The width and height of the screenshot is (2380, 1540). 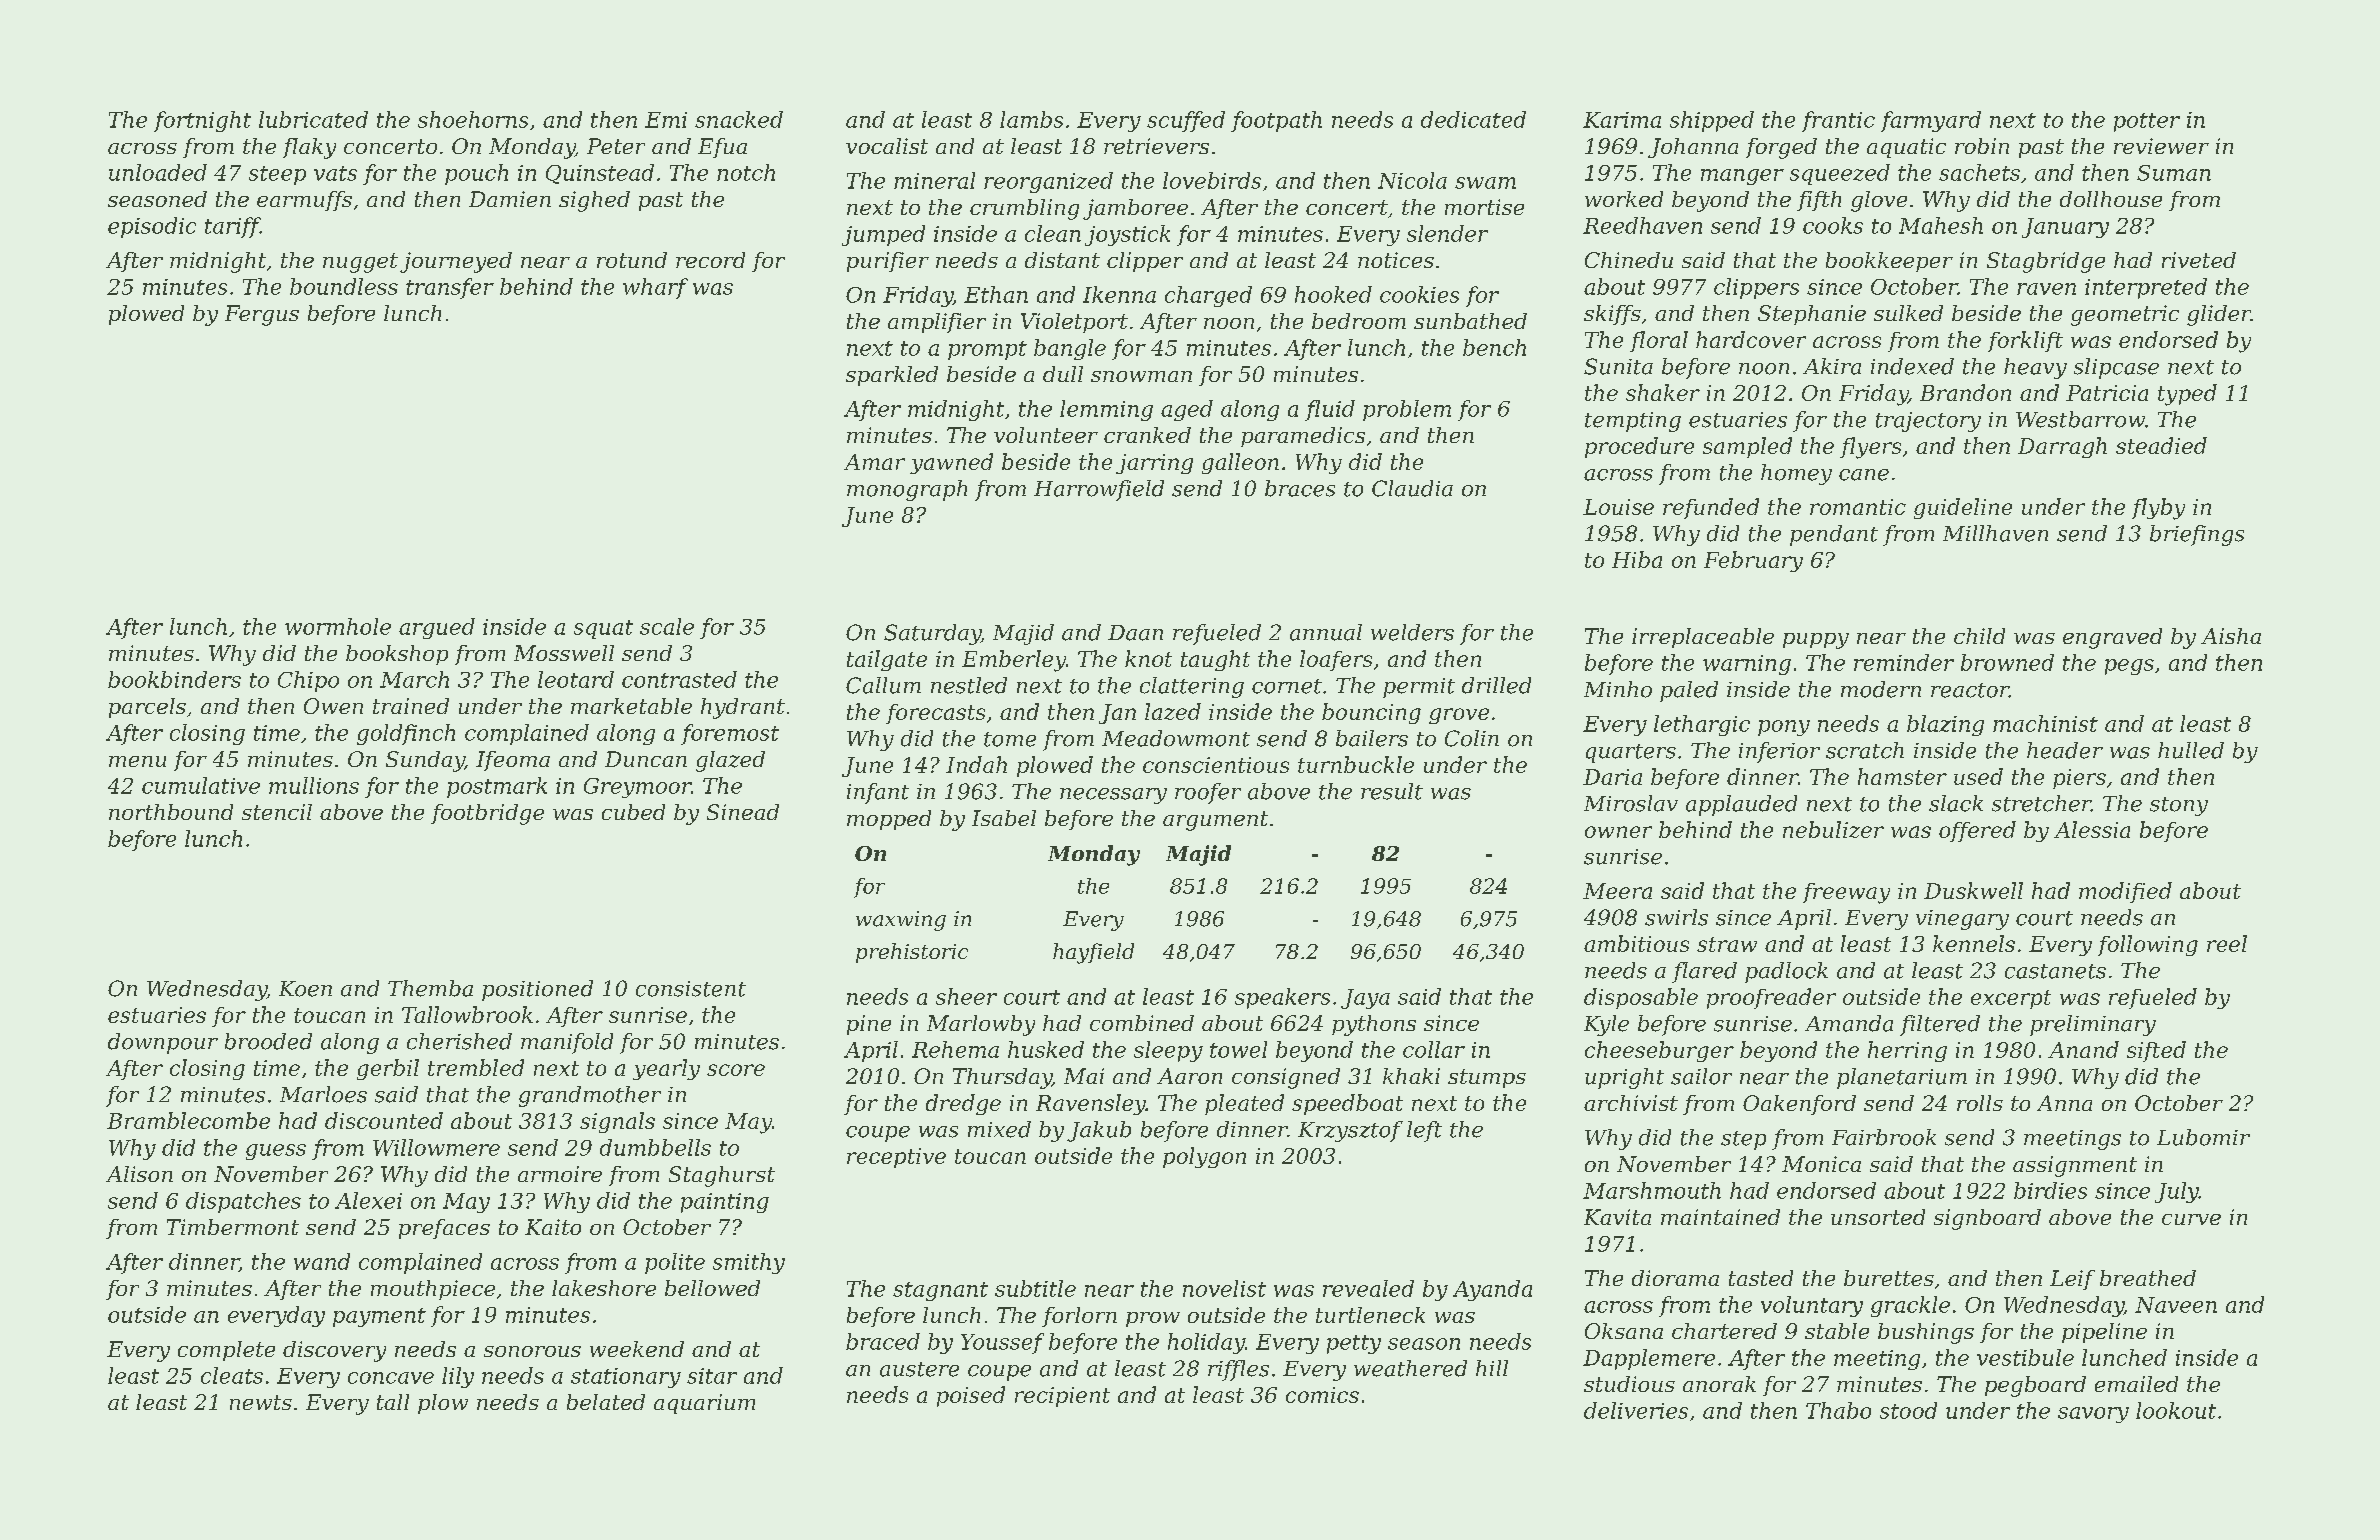 I want to click on braced, so click(x=883, y=1341).
